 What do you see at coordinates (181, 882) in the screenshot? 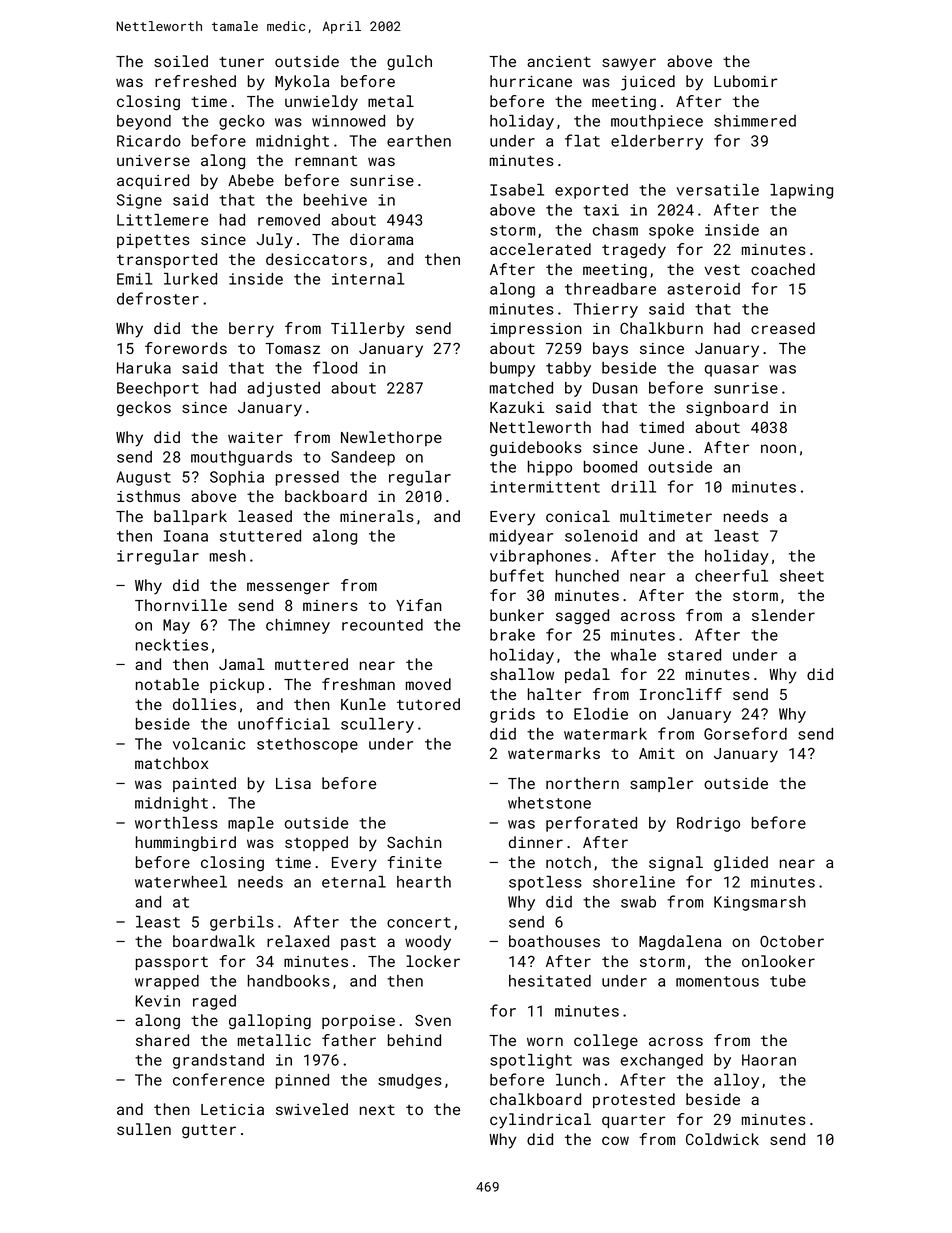
I see `waterwheel` at bounding box center [181, 882].
